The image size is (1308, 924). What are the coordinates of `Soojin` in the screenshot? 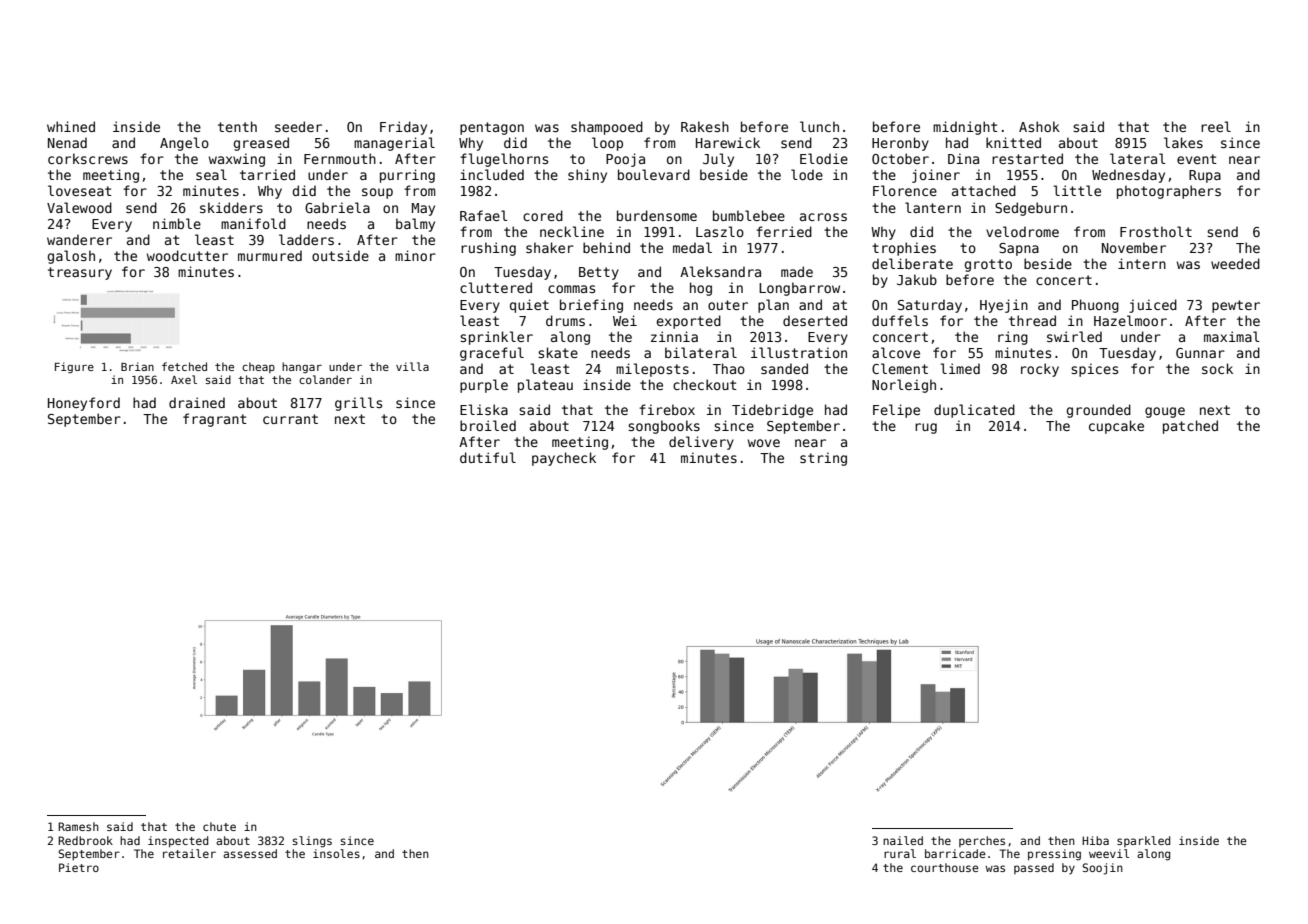 It's located at (1102, 869).
